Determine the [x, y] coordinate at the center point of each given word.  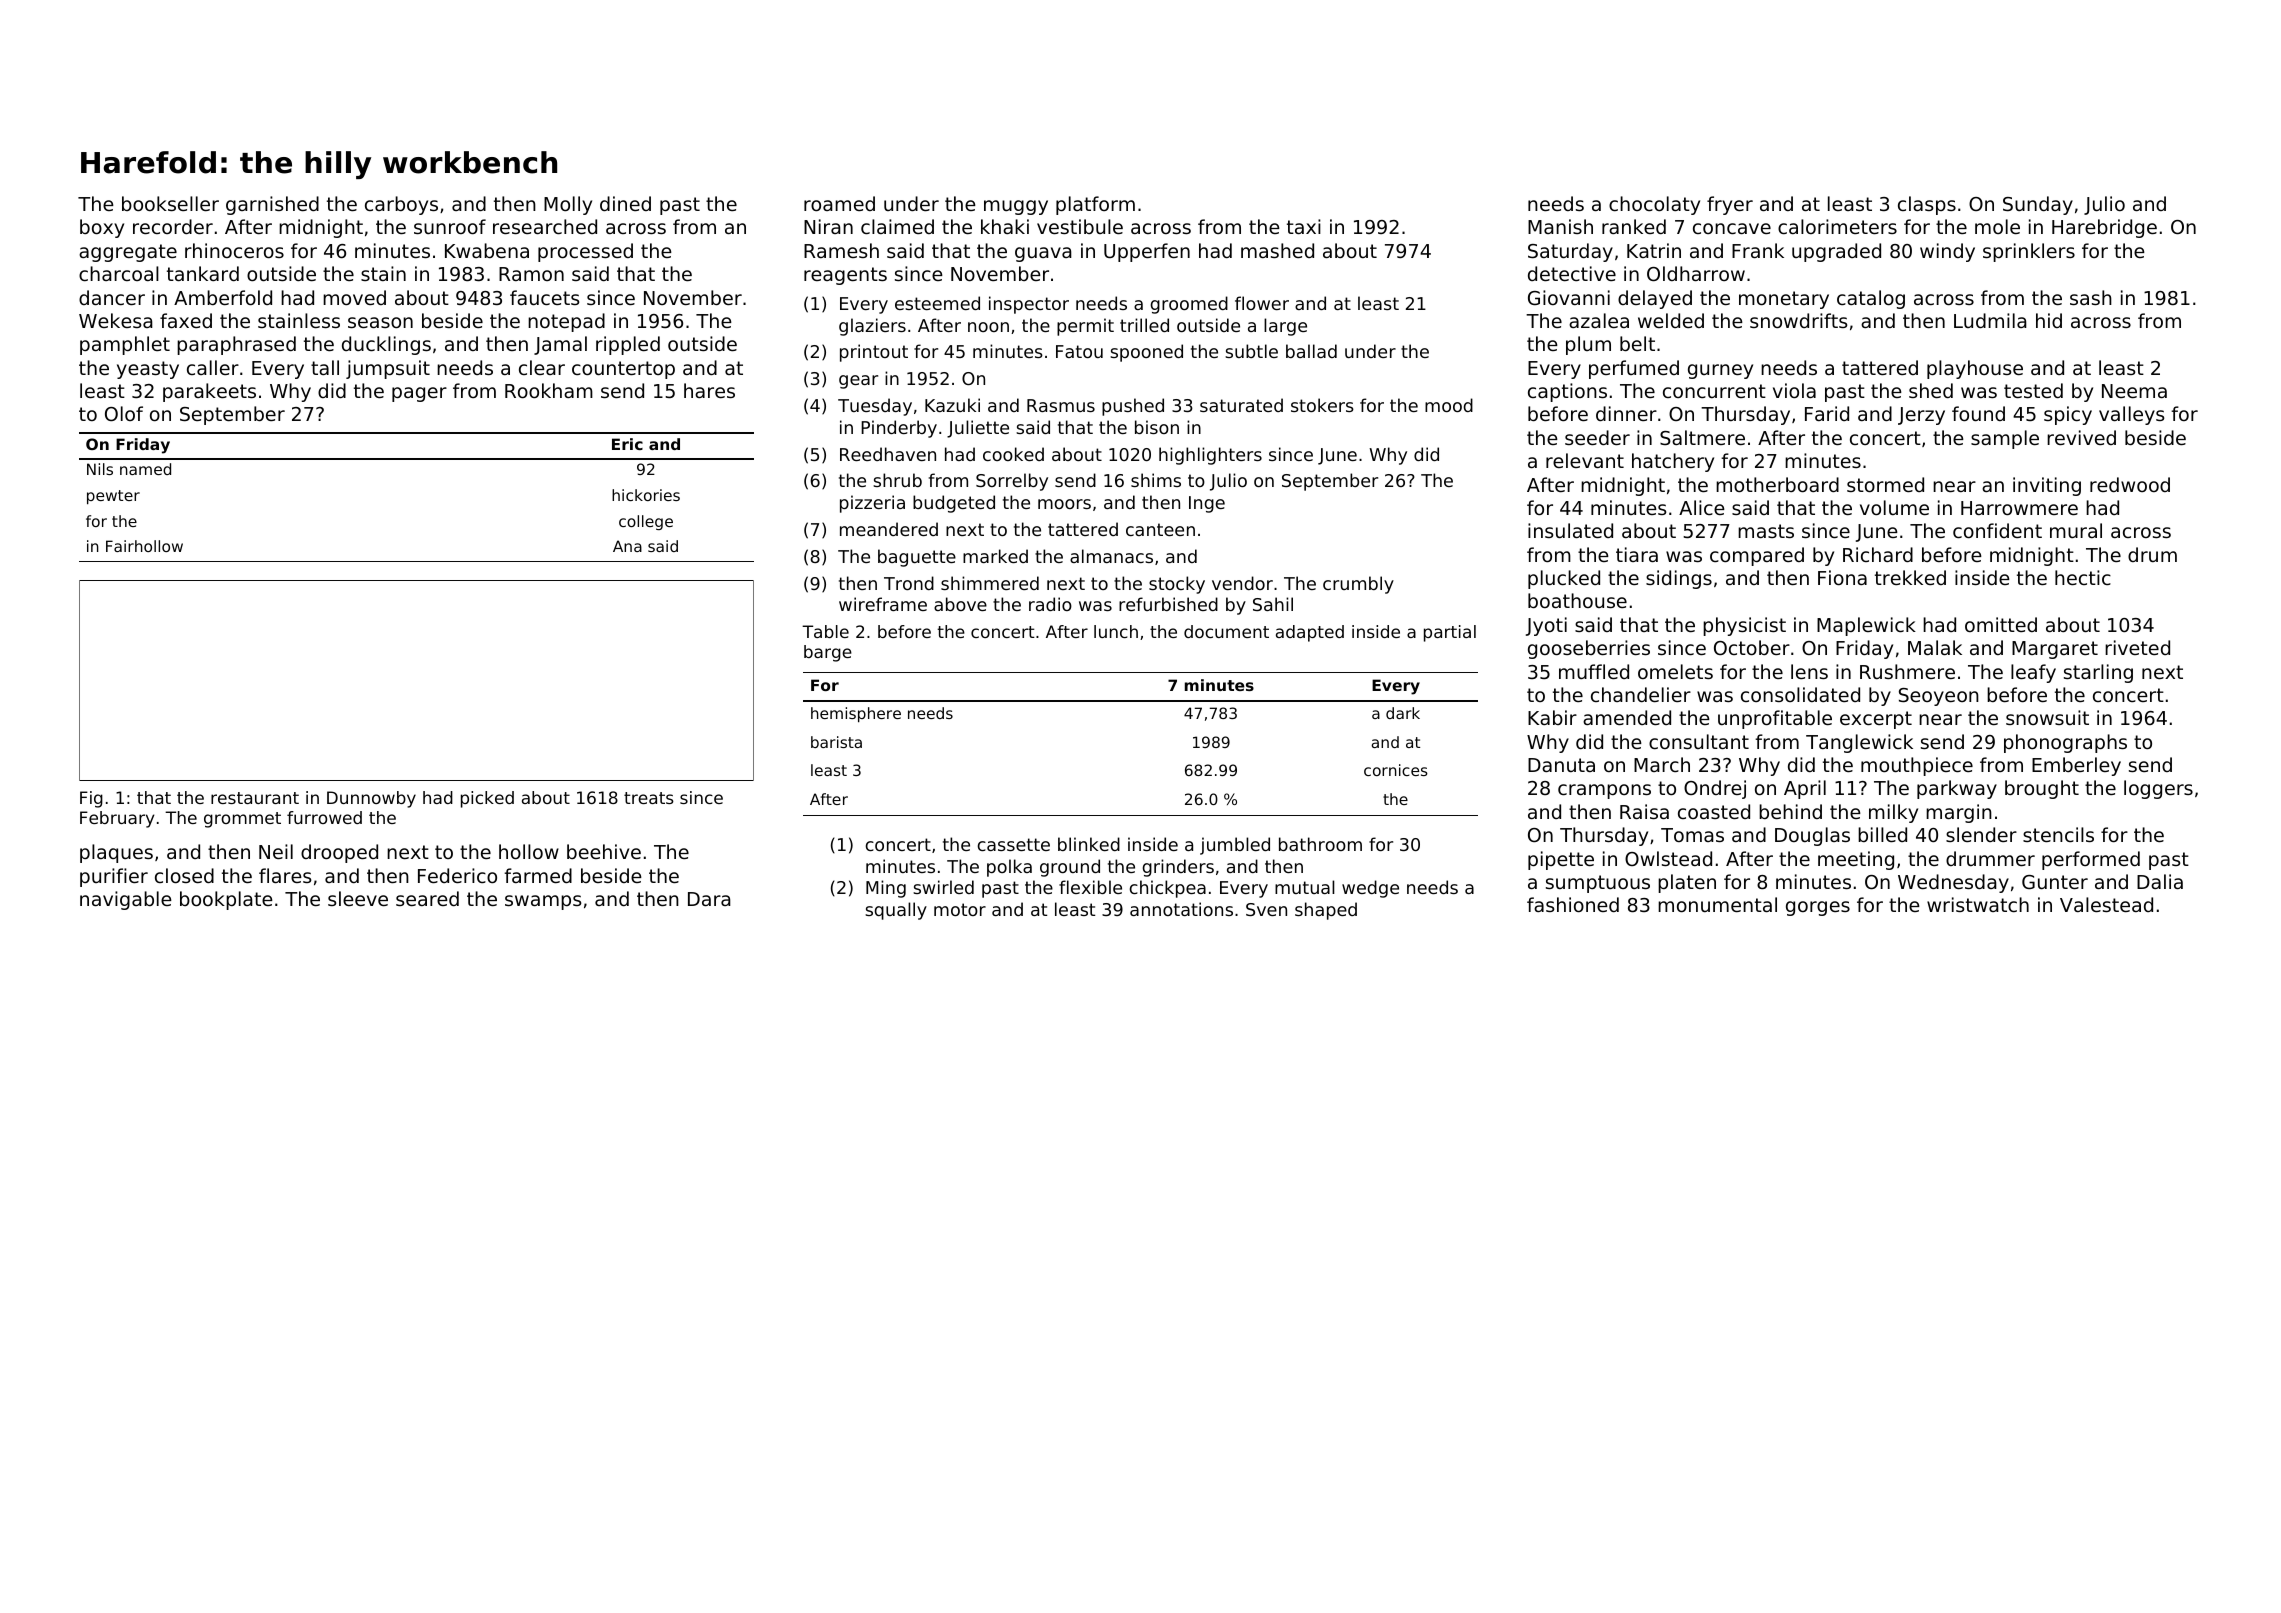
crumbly [1358, 585]
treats [649, 798]
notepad [566, 322]
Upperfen [1147, 252]
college [646, 522]
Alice [1702, 507]
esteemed [937, 303]
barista [836, 742]
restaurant [255, 798]
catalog [1871, 299]
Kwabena [487, 250]
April [1805, 789]
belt [1637, 343]
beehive [604, 851]
